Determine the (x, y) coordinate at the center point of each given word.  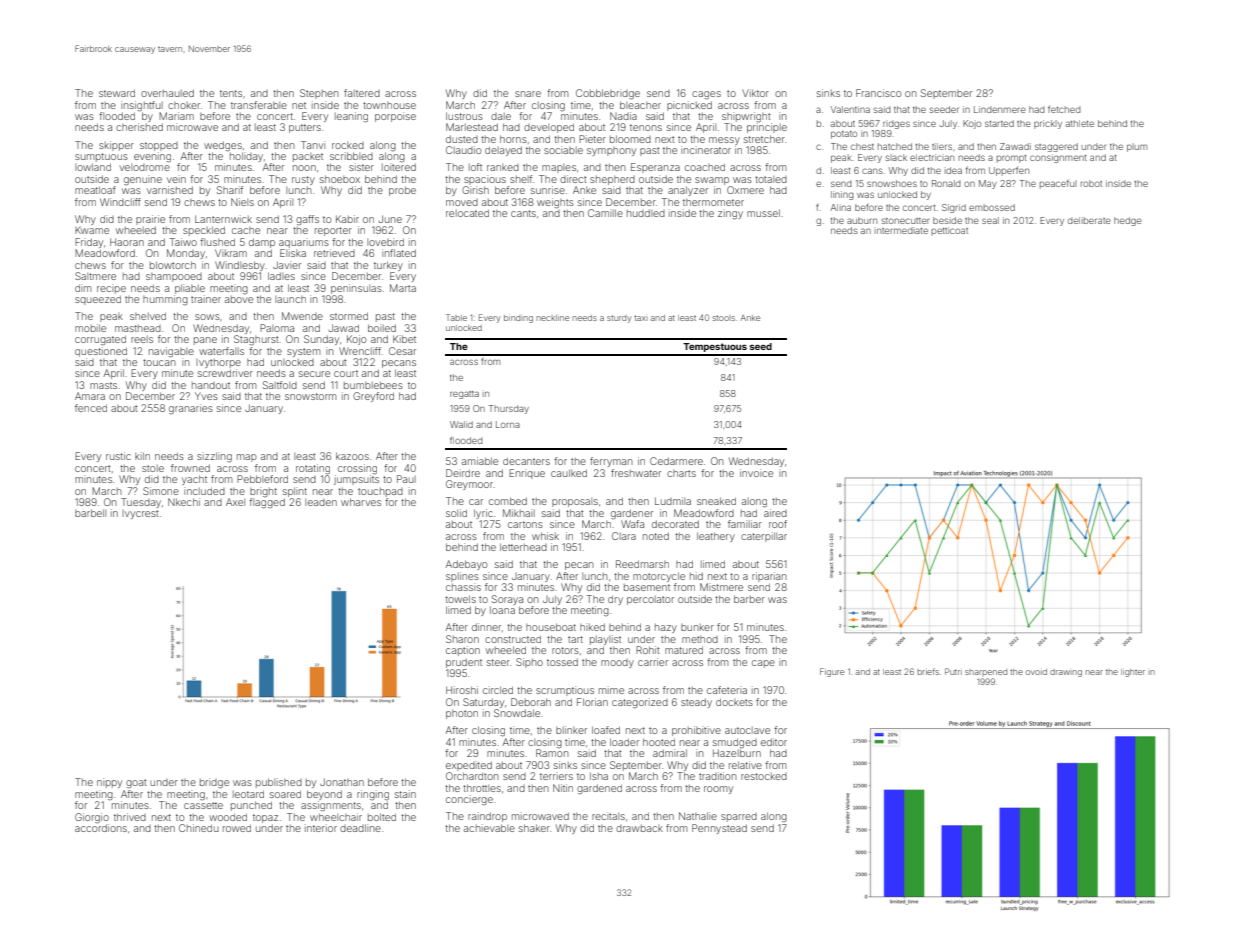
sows (207, 317)
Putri (953, 671)
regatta (464, 395)
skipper (116, 146)
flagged (267, 503)
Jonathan (342, 782)
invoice (756, 473)
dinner (486, 627)
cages (706, 95)
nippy (109, 783)
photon (462, 714)
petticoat (950, 231)
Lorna (508, 424)
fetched (1064, 109)
